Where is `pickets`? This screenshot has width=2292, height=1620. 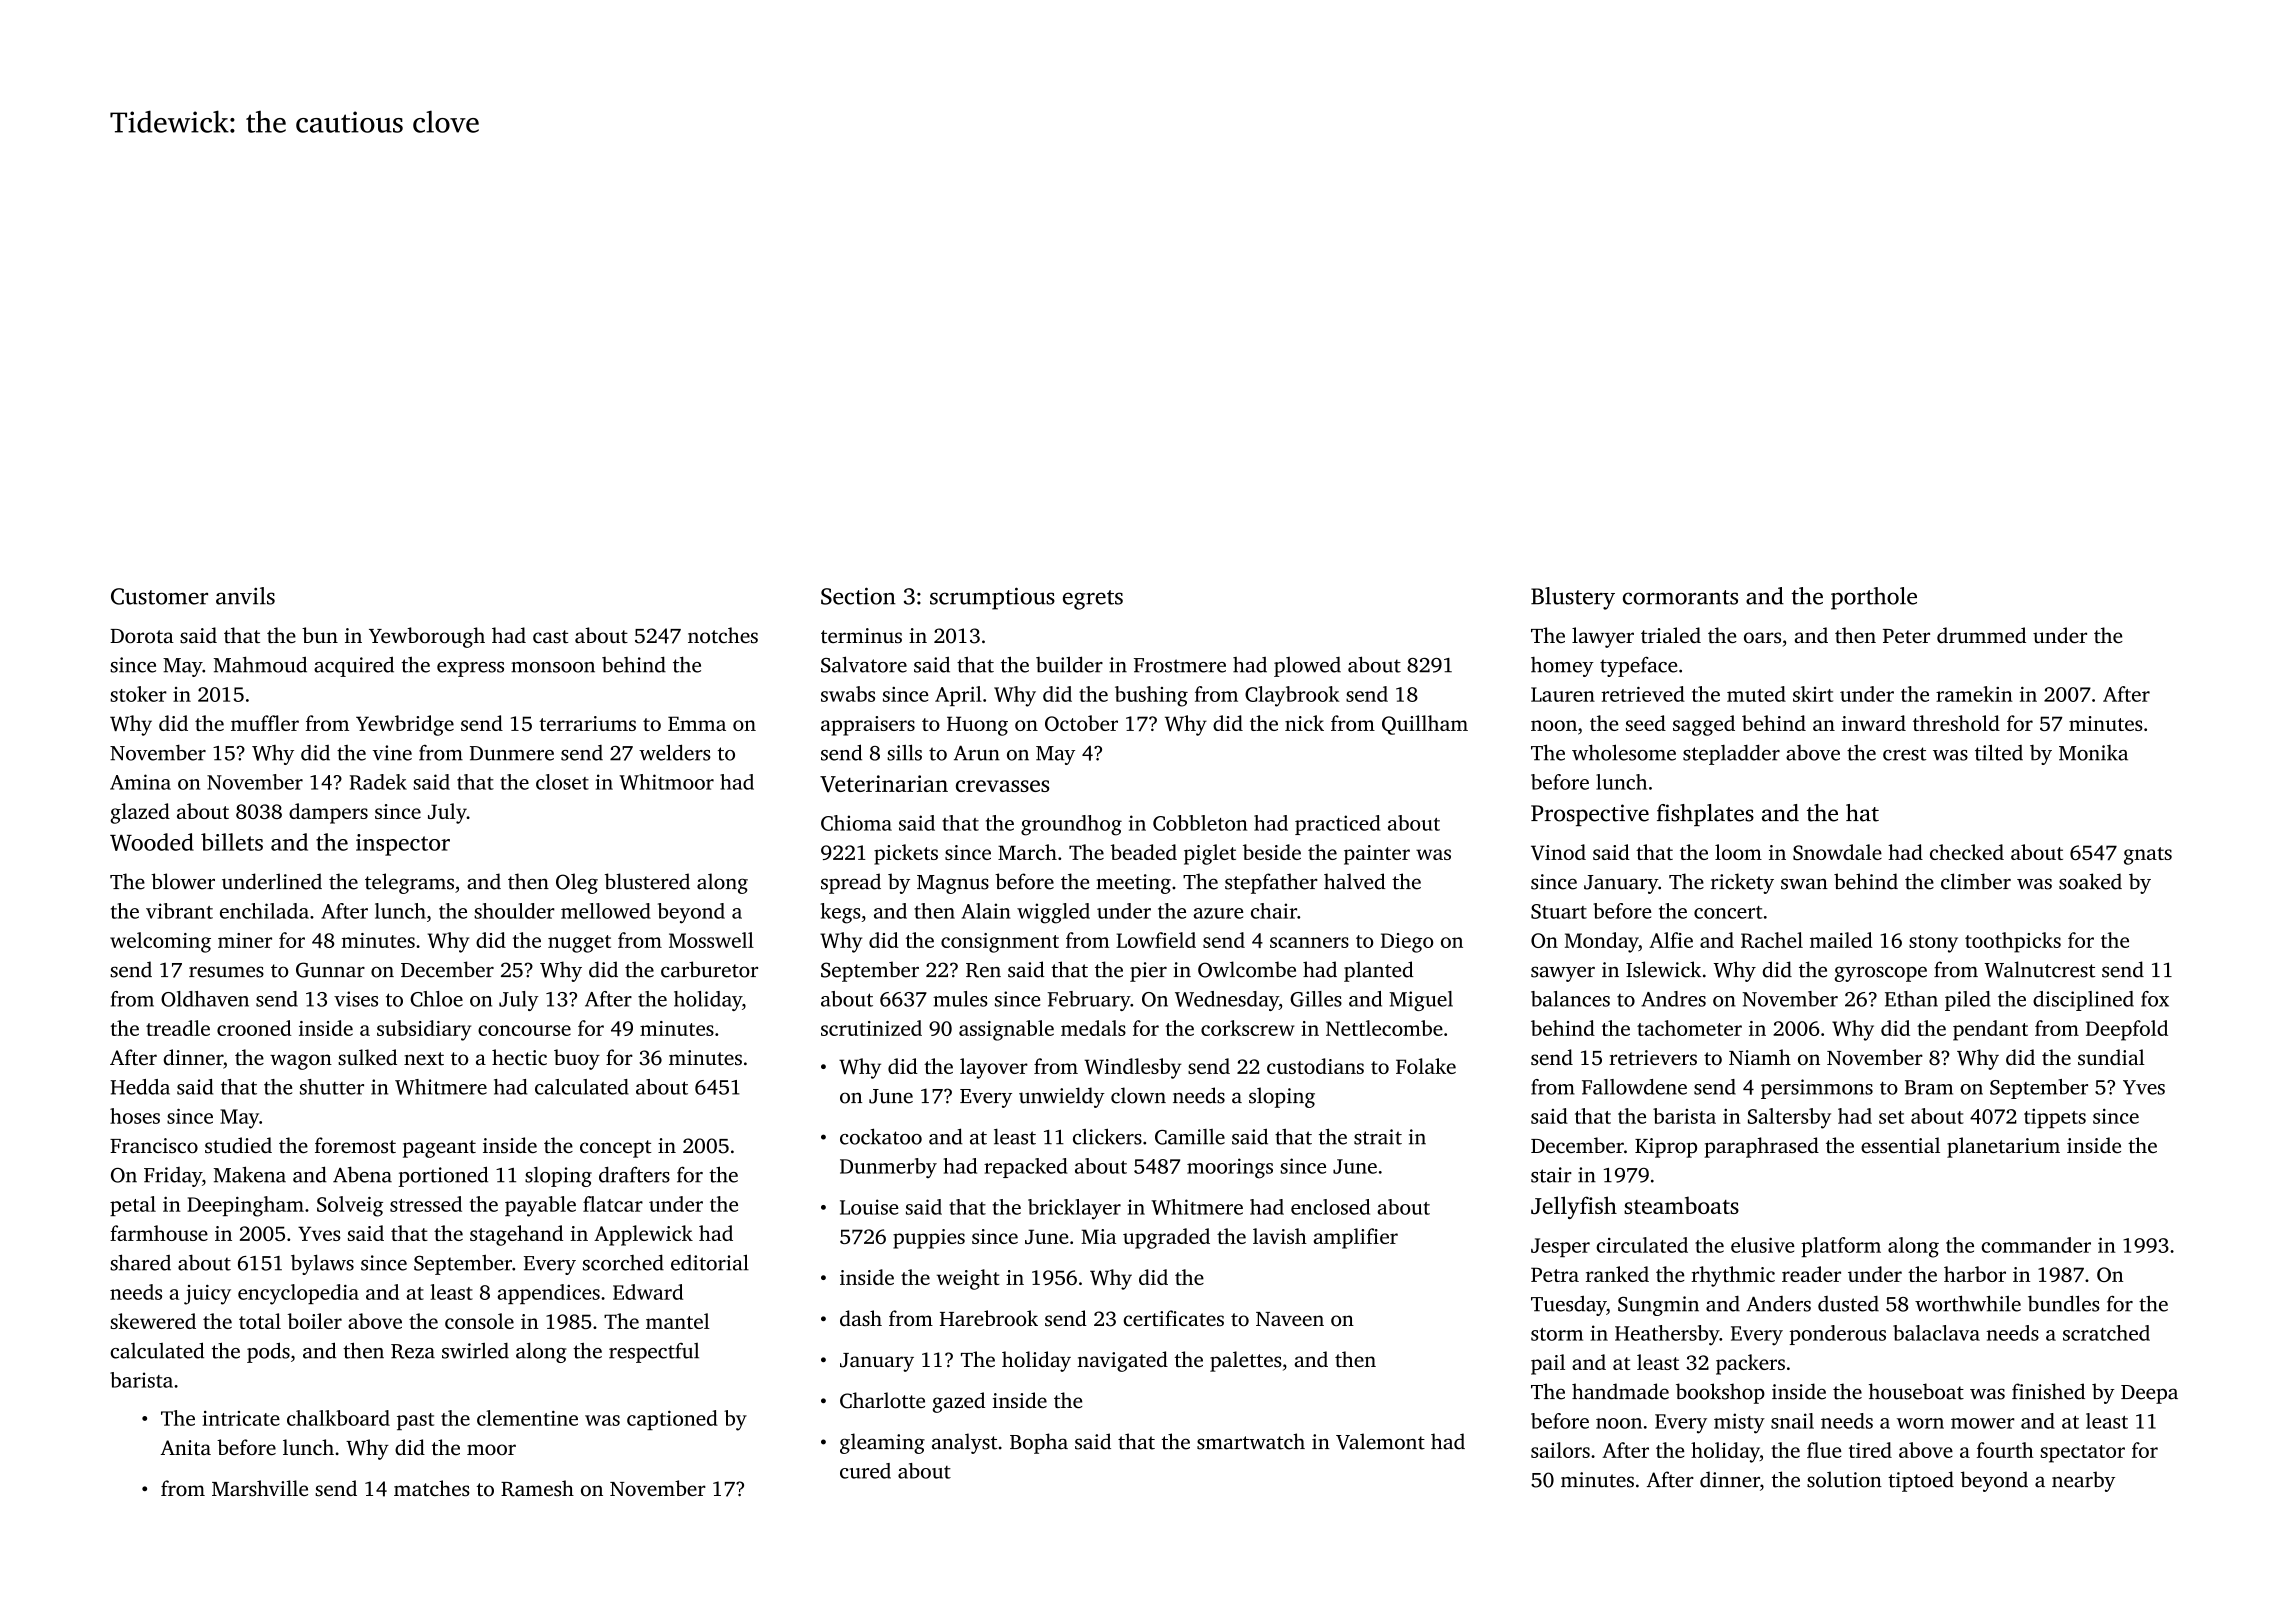 pickets is located at coordinates (906, 854).
